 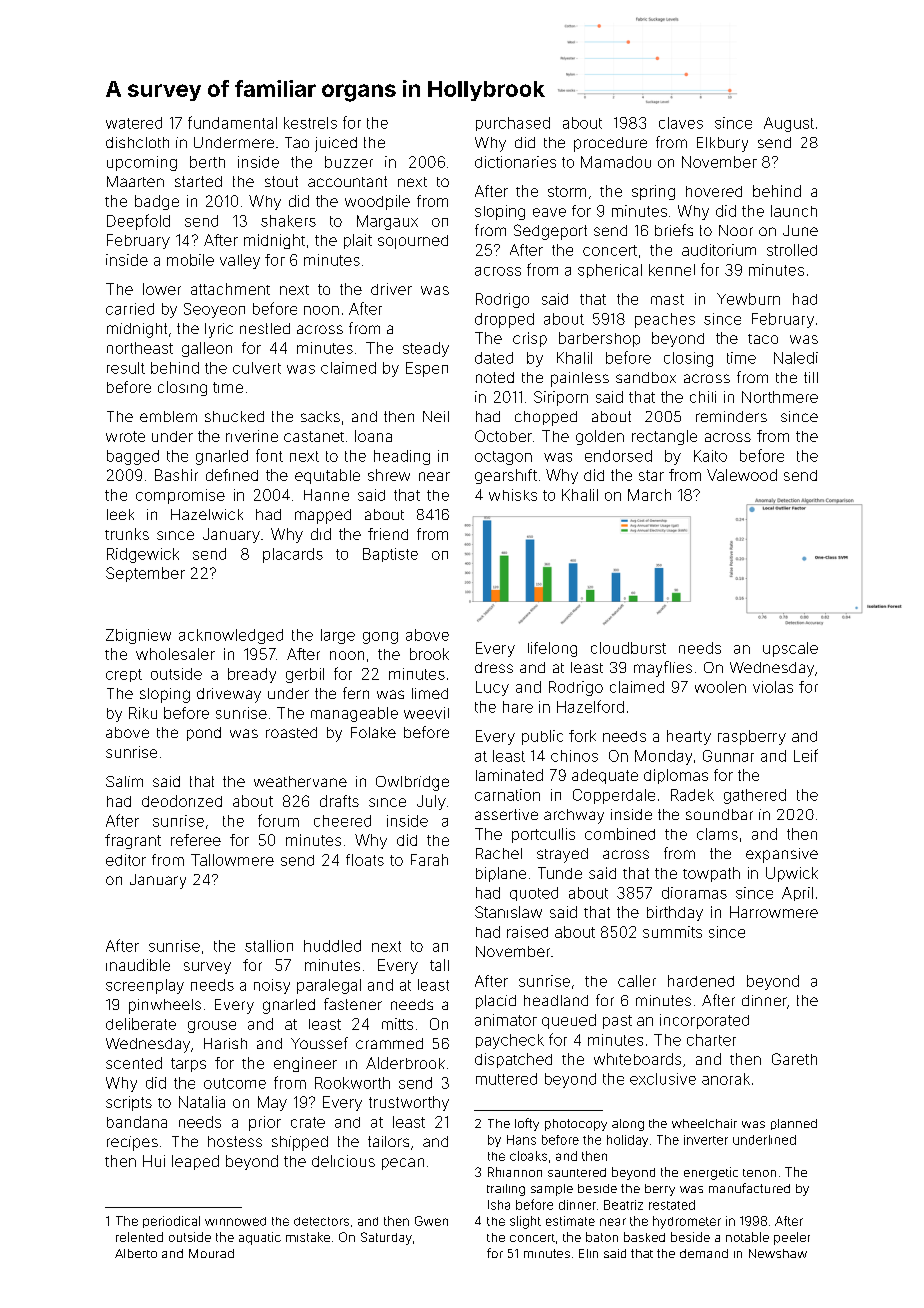 What do you see at coordinates (773, 687) in the document?
I see `violas` at bounding box center [773, 687].
